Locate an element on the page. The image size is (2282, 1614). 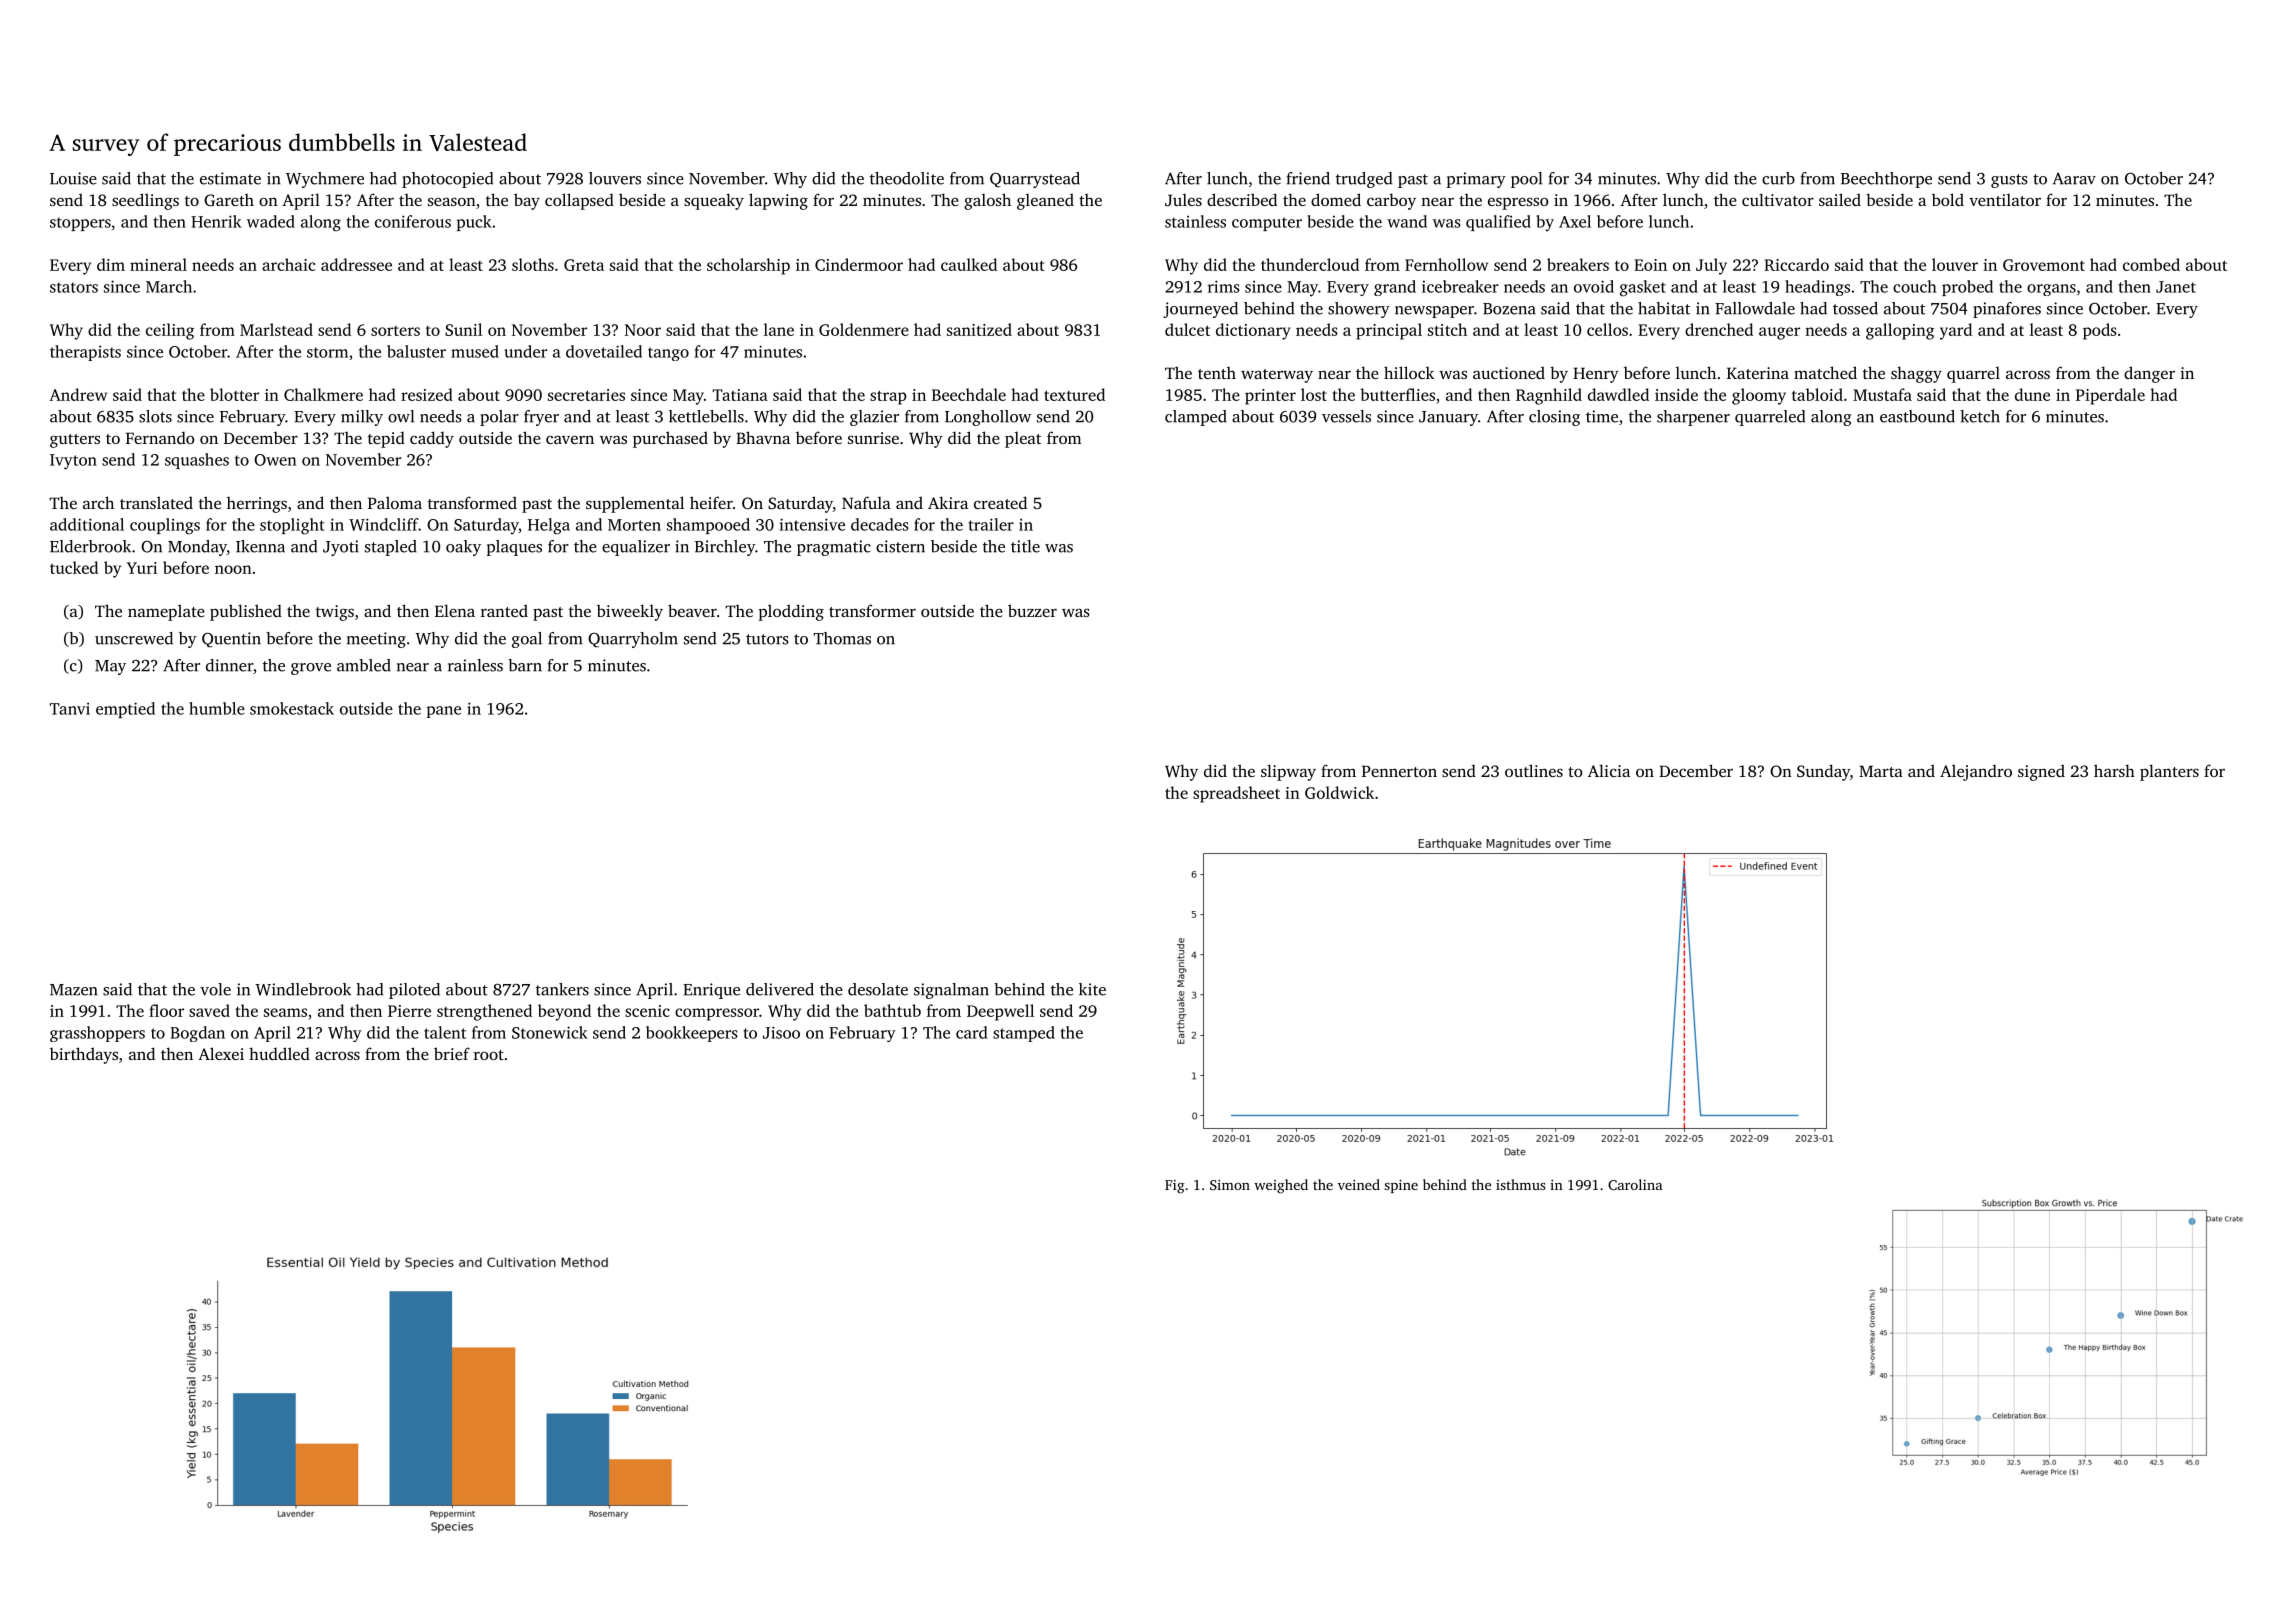
vole is located at coordinates (215, 989).
